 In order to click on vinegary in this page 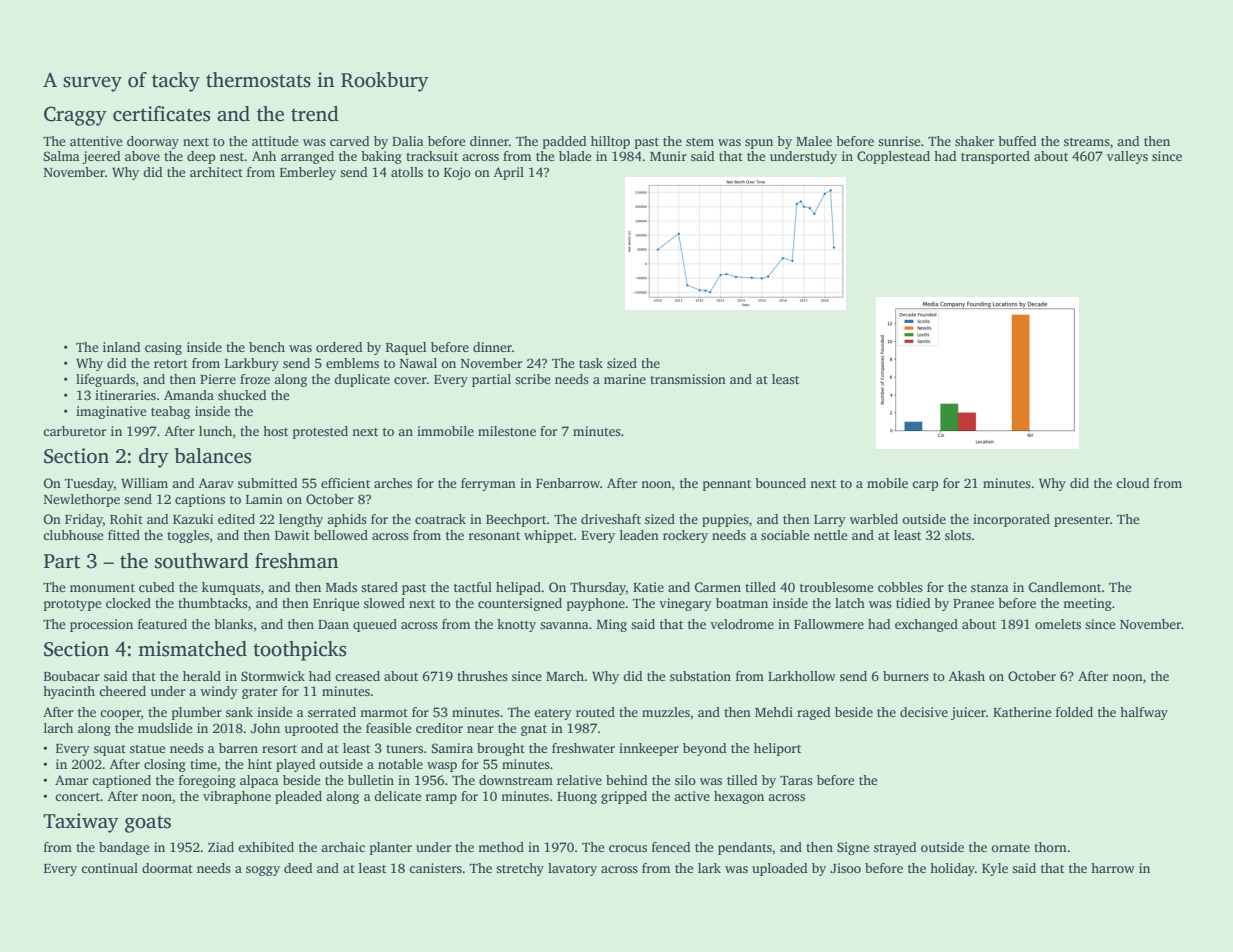, I will do `click(685, 604)`.
